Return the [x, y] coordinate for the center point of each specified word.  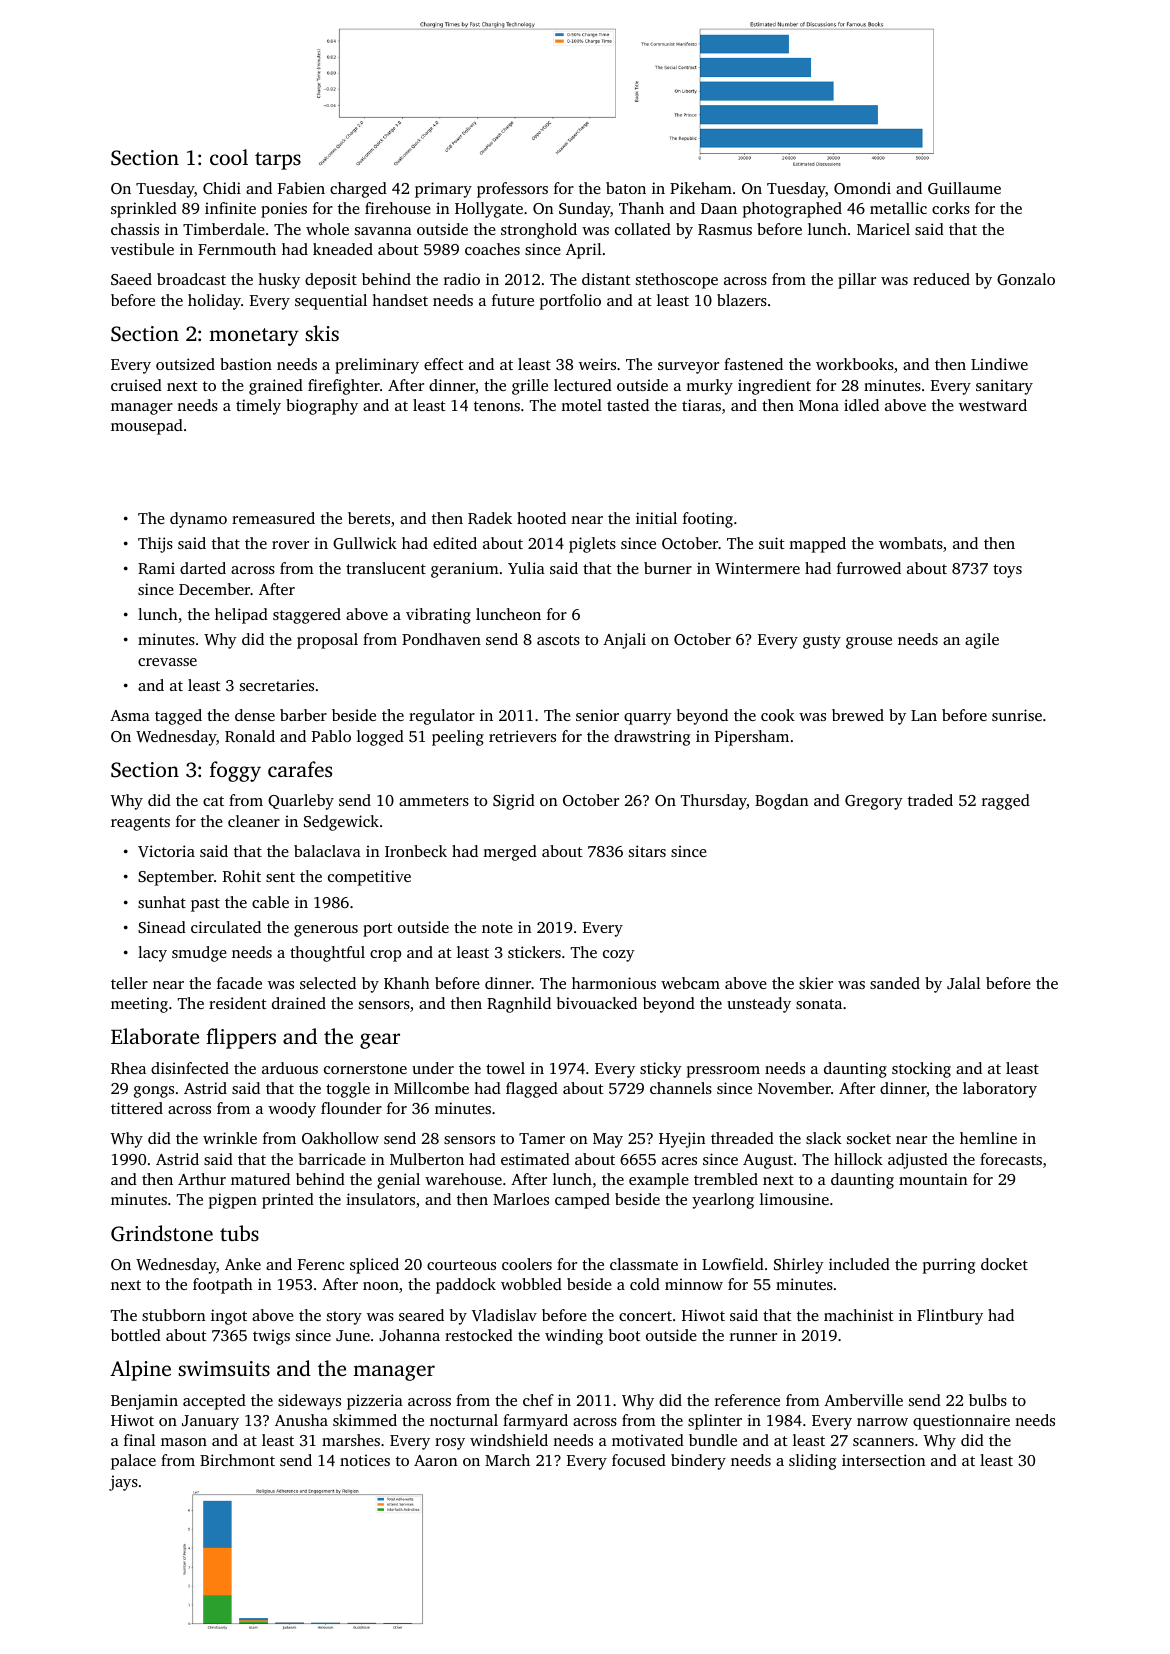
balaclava [327, 851]
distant [606, 279]
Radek [490, 518]
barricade [332, 1159]
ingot [229, 1317]
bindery [698, 1462]
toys [1007, 571]
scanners [883, 1442]
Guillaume [964, 188]
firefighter [344, 387]
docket [1004, 1264]
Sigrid [514, 802]
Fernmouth [237, 249]
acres [679, 1161]
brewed [858, 715]
